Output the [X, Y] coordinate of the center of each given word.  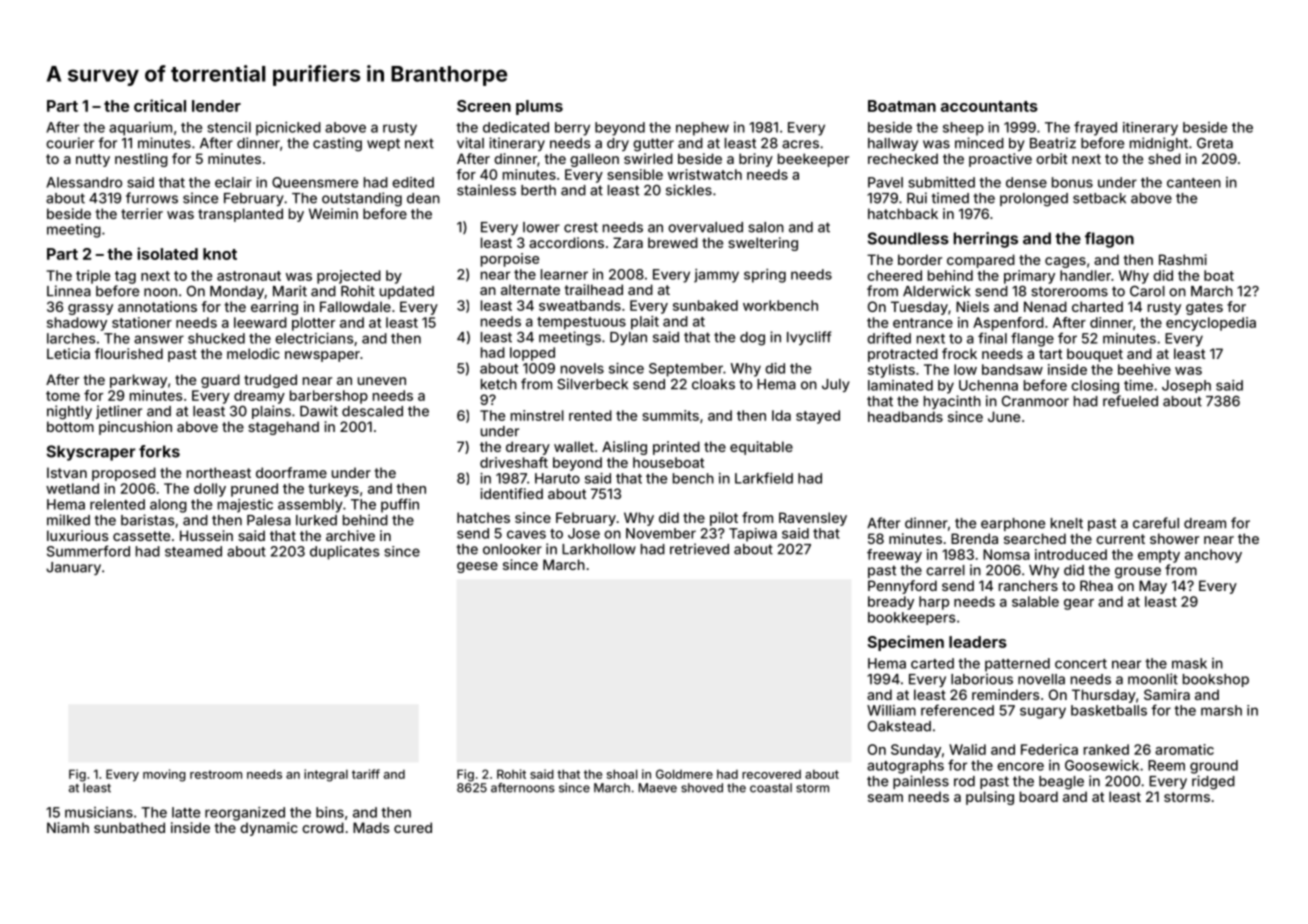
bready [891, 603]
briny [756, 160]
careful [1156, 523]
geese [477, 567]
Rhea [1096, 585]
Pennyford [902, 587]
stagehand [283, 428]
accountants [989, 106]
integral [326, 775]
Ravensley [813, 519]
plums [539, 107]
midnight [1159, 144]
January [73, 568]
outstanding [362, 199]
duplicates [345, 553]
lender [216, 106]
